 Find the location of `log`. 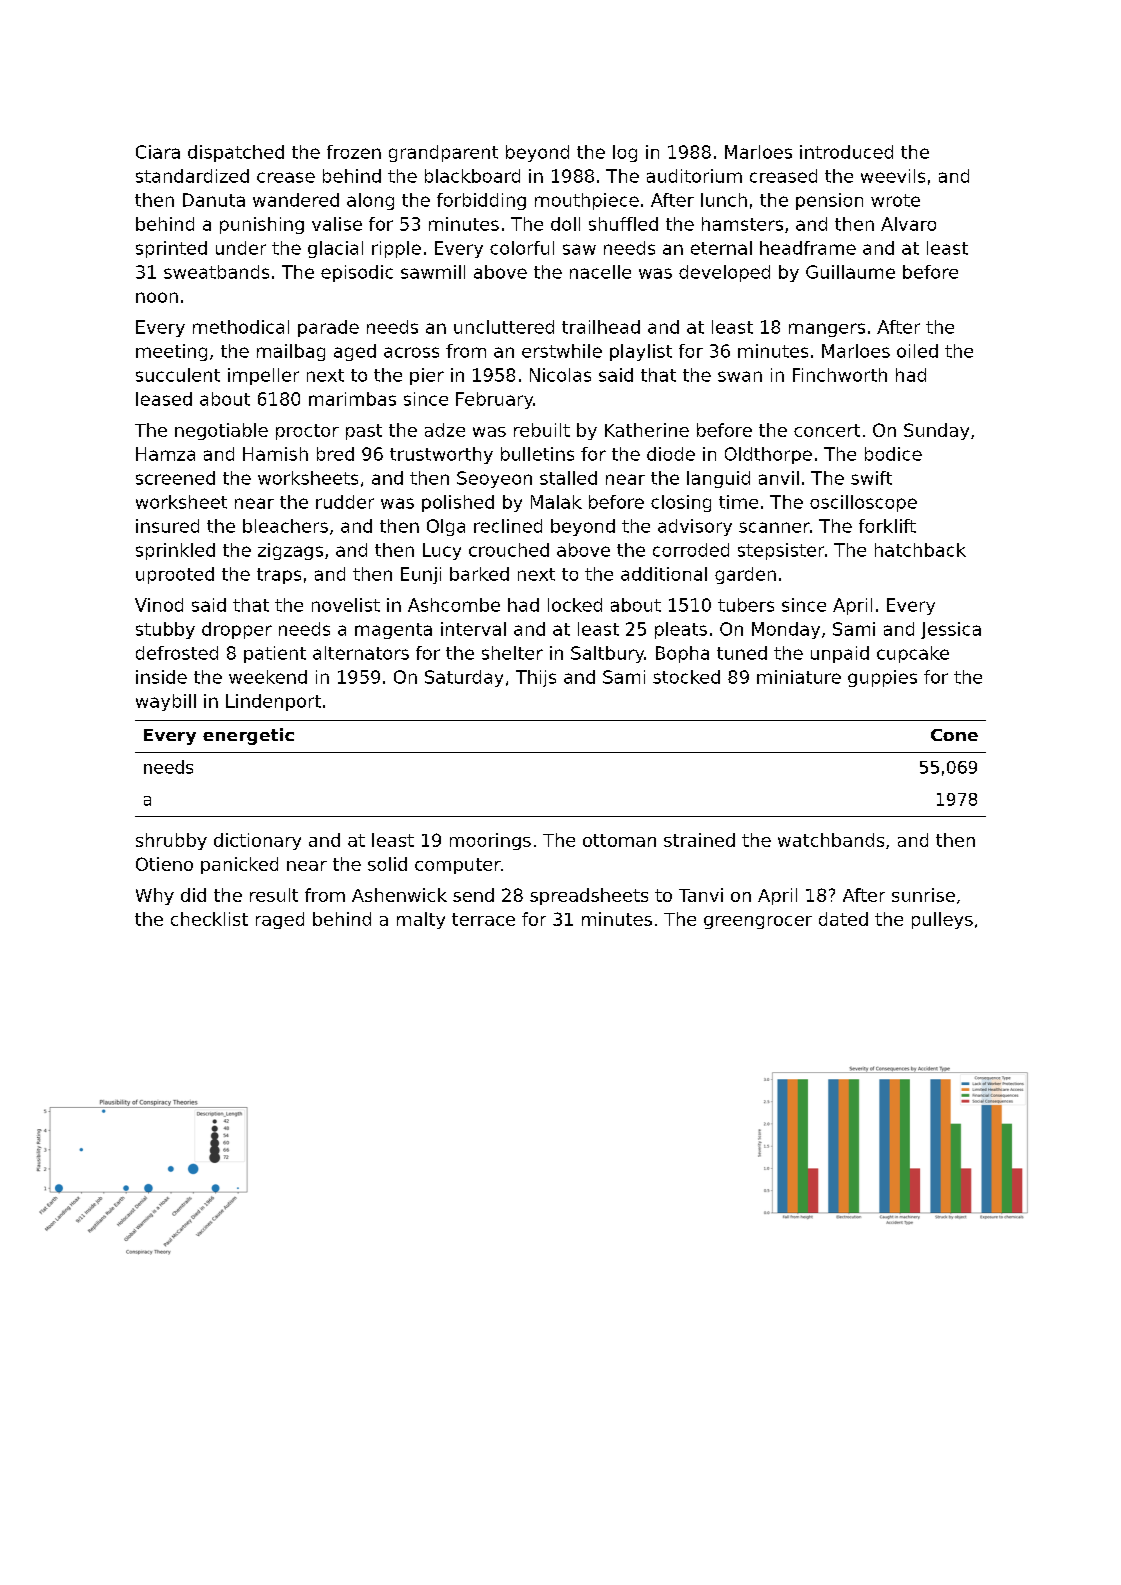

log is located at coordinates (625, 153).
